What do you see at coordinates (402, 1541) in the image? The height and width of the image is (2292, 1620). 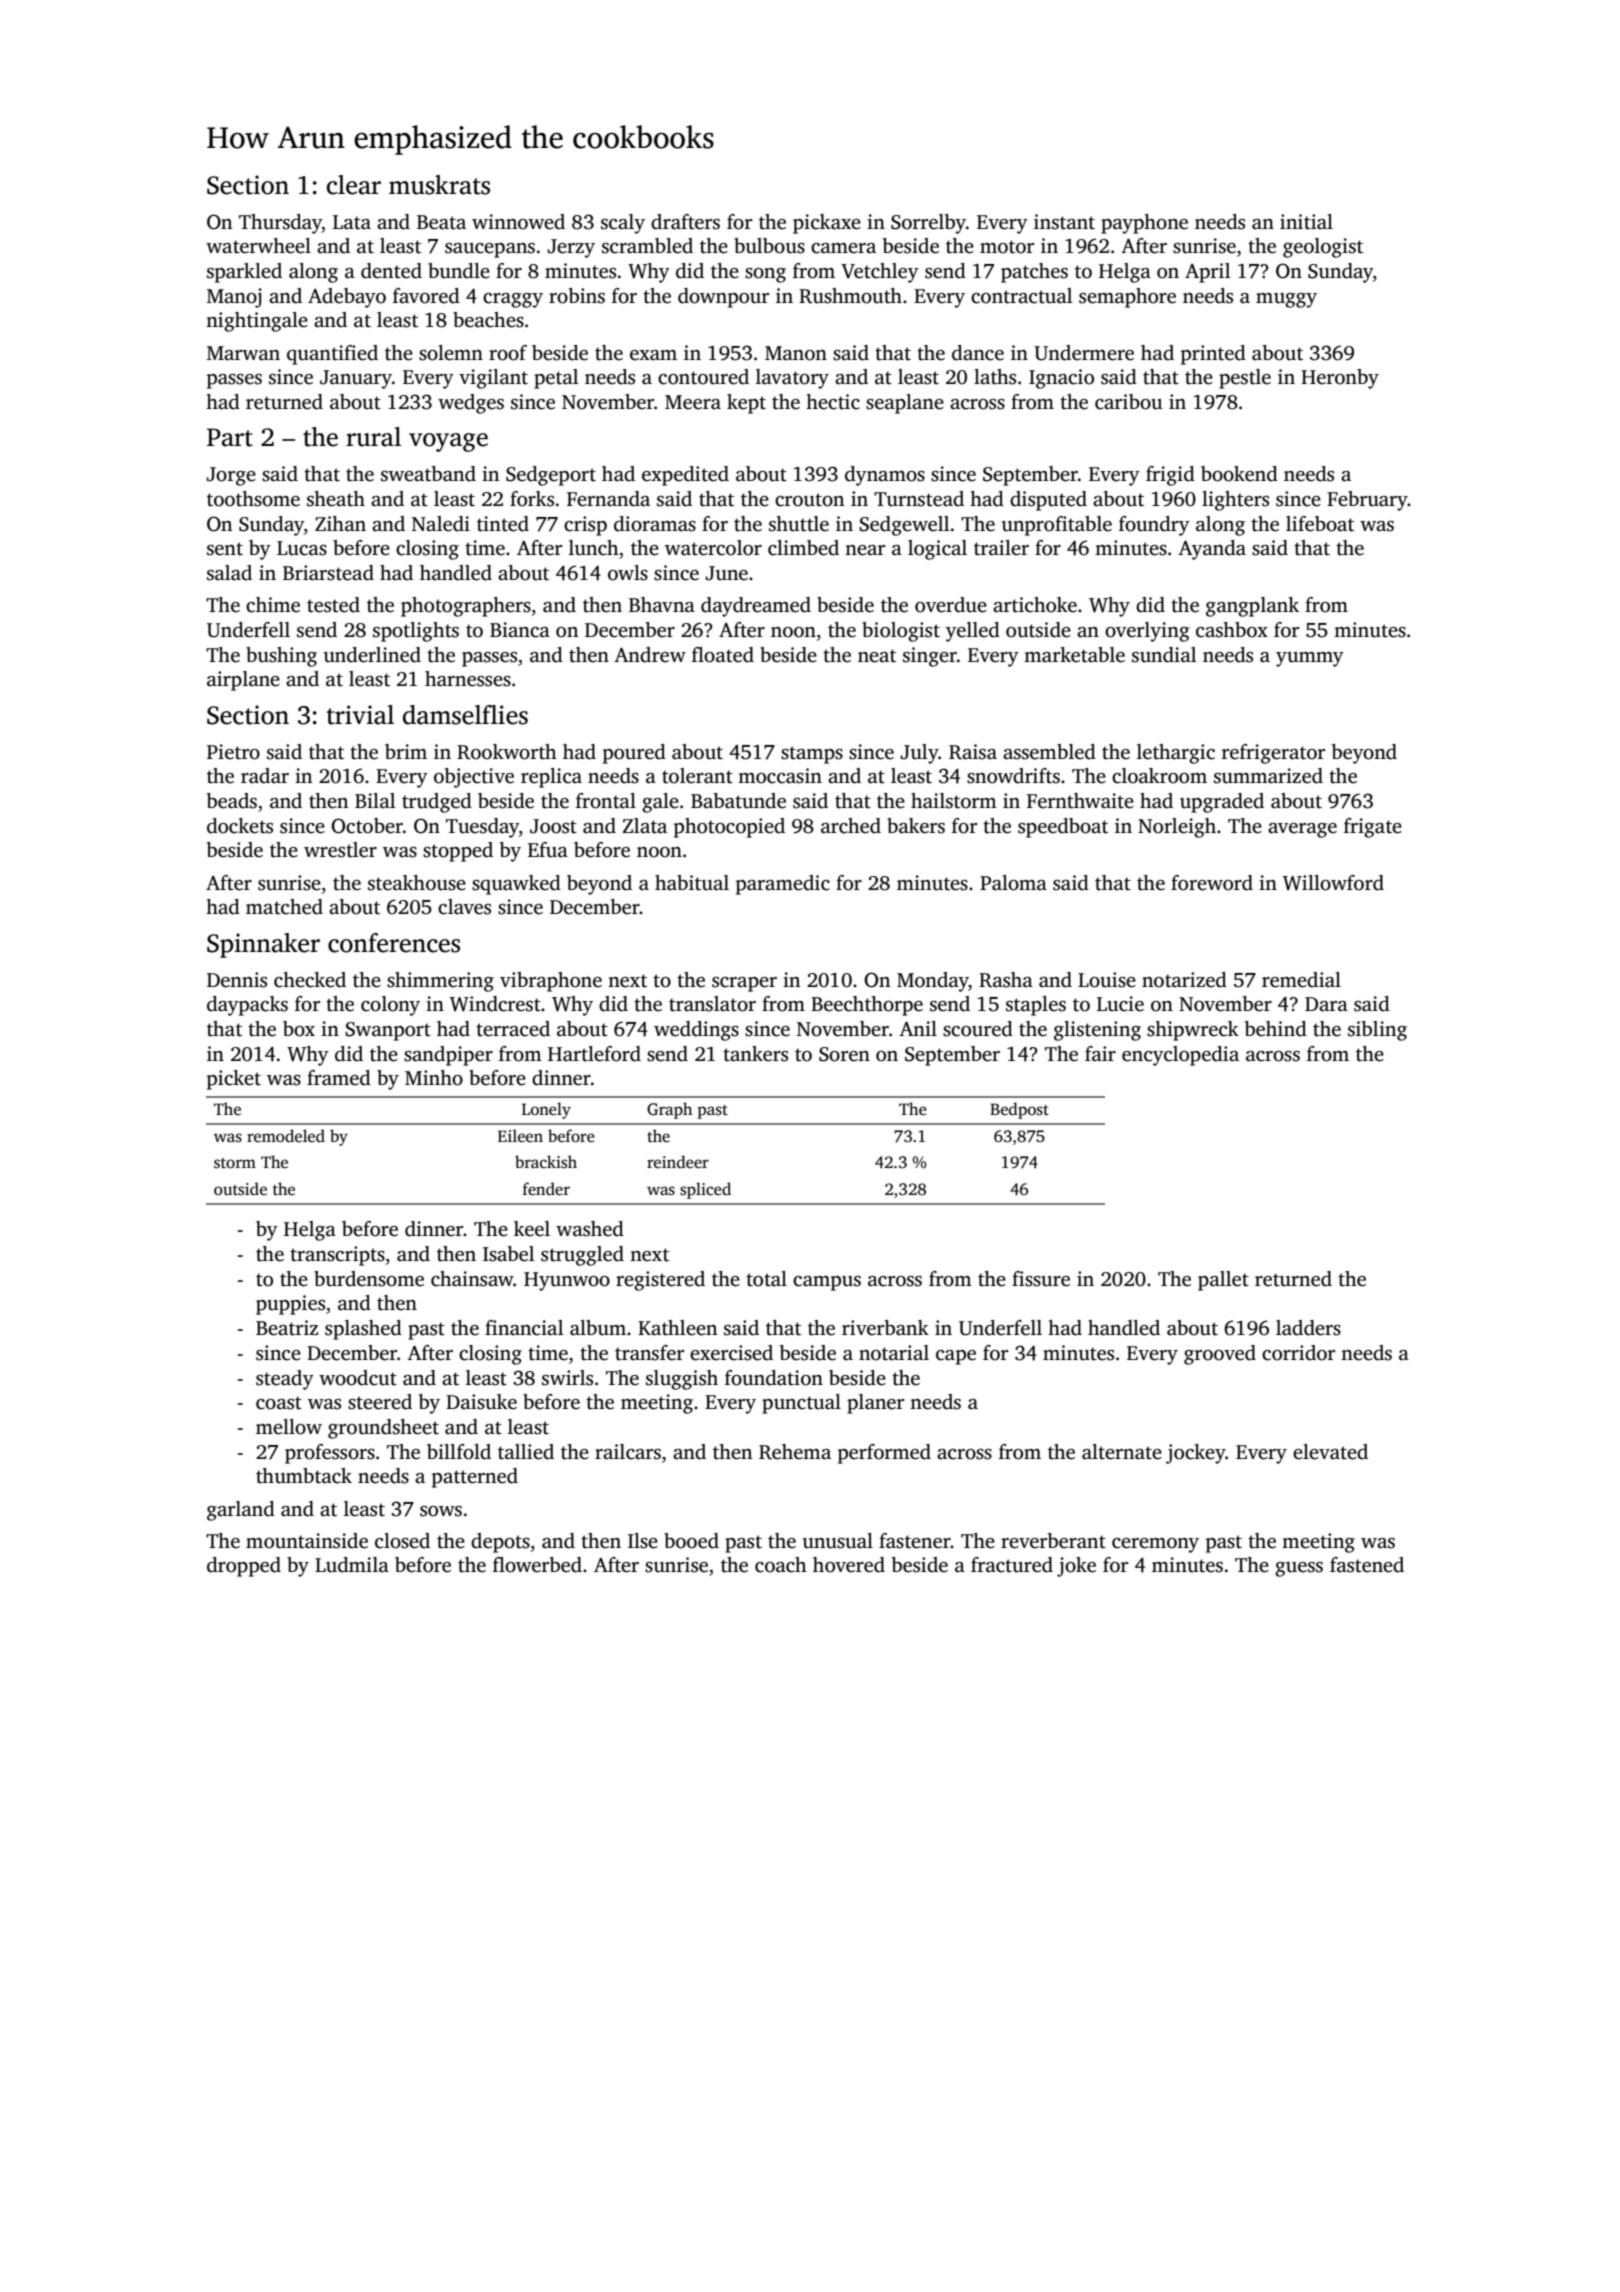 I see `closed` at bounding box center [402, 1541].
